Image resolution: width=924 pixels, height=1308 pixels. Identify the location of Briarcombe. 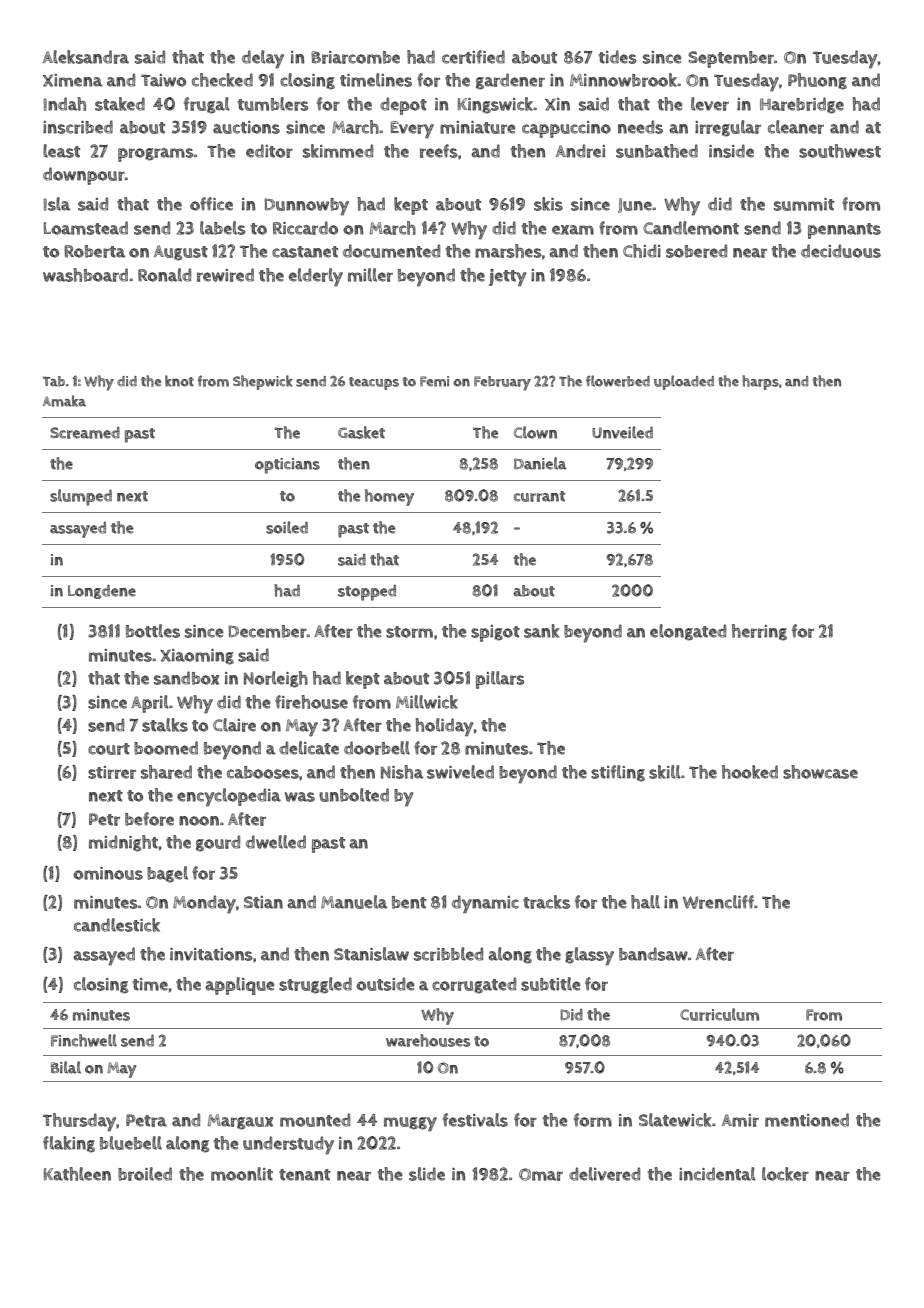
(355, 57).
